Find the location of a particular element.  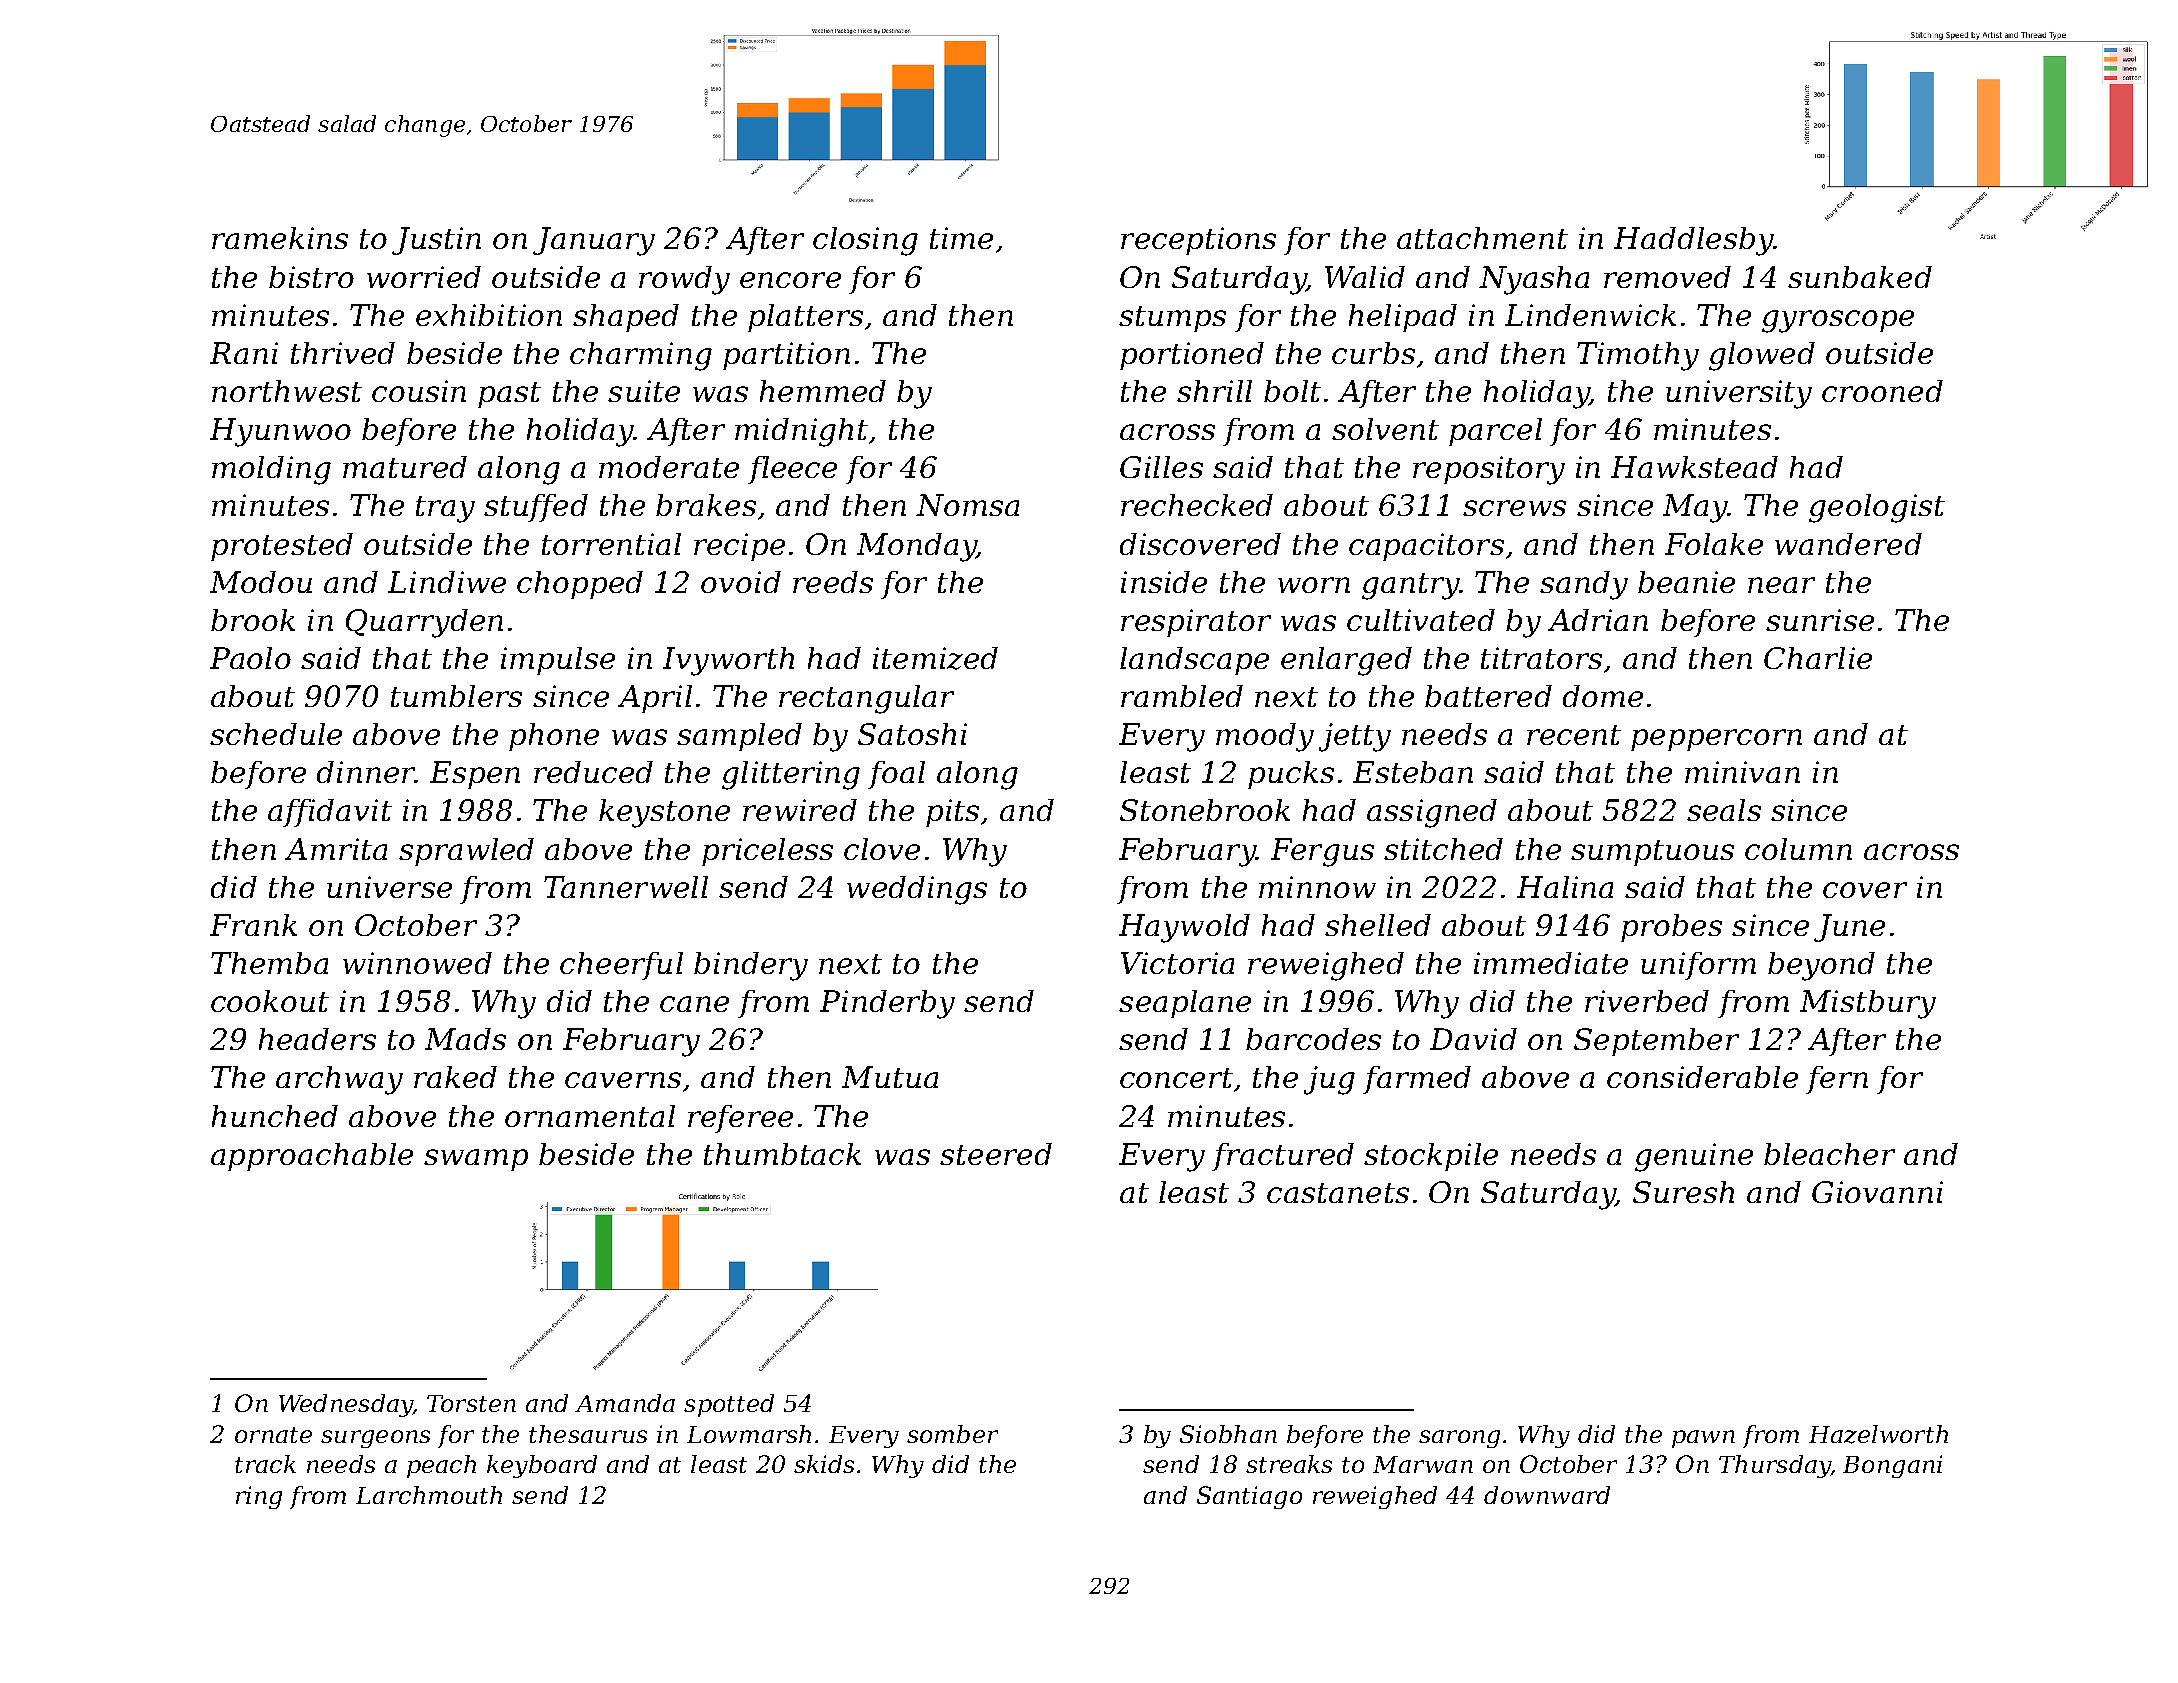

Larchmouth is located at coordinates (429, 1495).
